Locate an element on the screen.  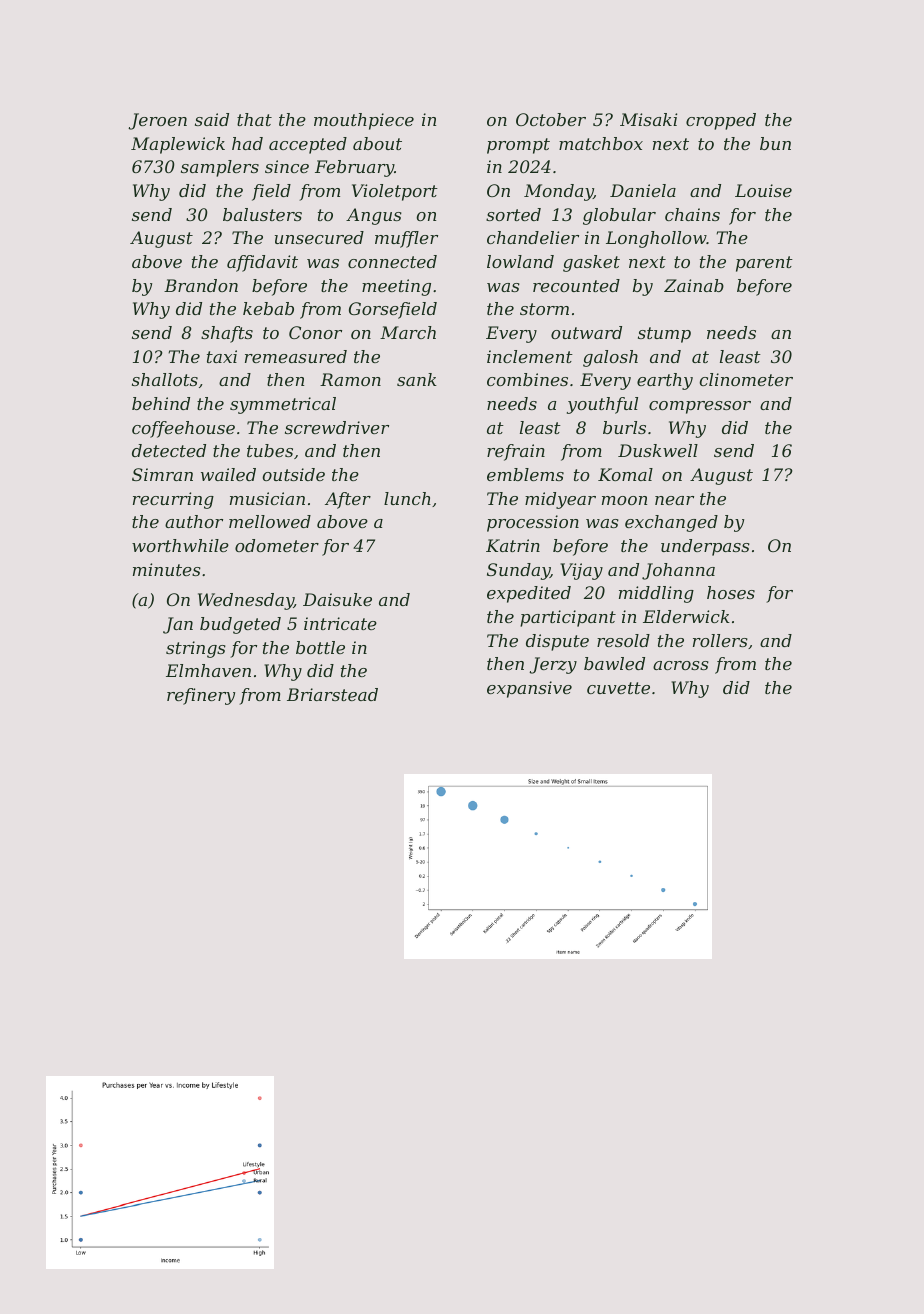
bottle is located at coordinates (320, 647).
